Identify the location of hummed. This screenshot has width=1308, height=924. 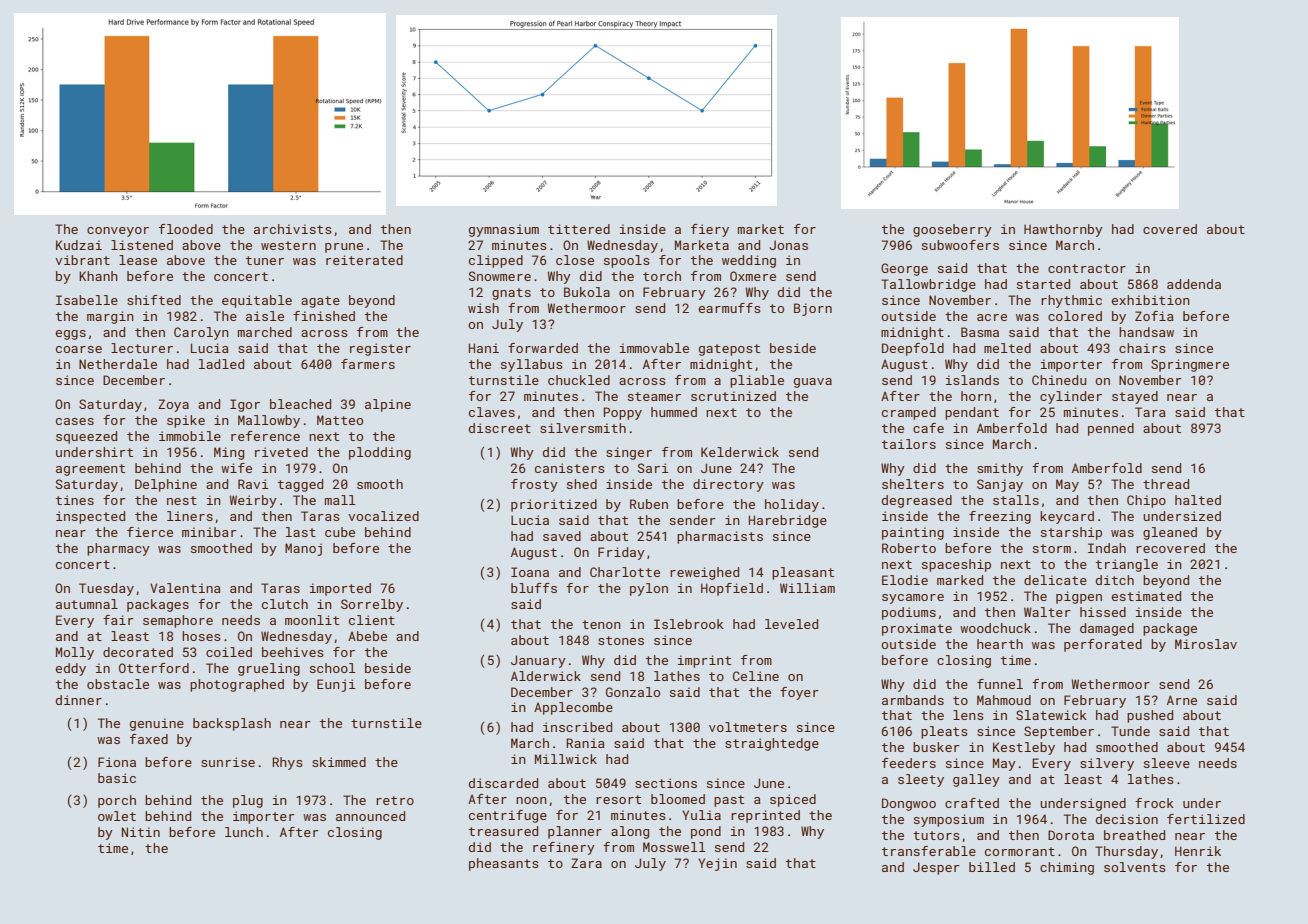
(674, 412).
